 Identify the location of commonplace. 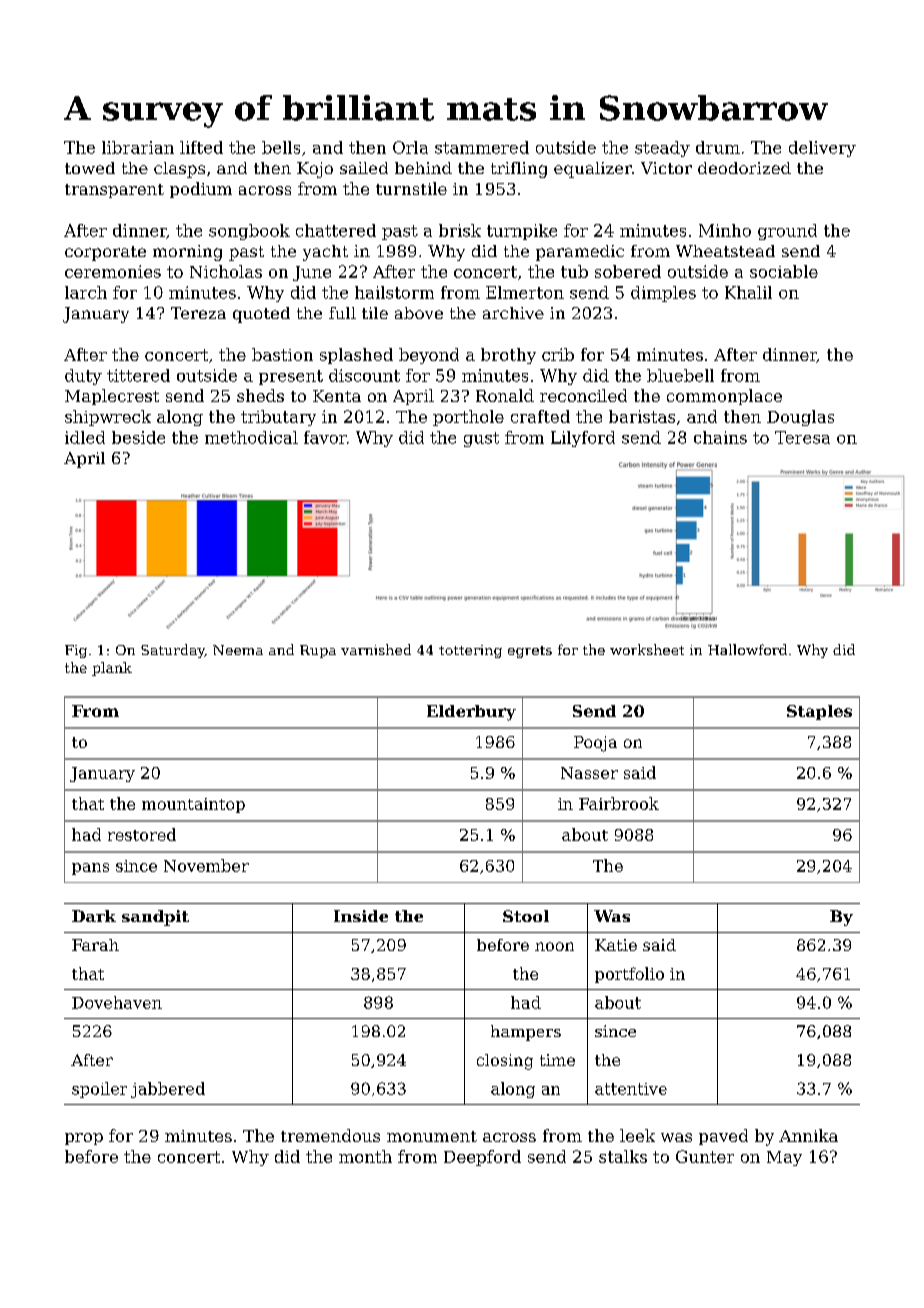
(724, 397).
